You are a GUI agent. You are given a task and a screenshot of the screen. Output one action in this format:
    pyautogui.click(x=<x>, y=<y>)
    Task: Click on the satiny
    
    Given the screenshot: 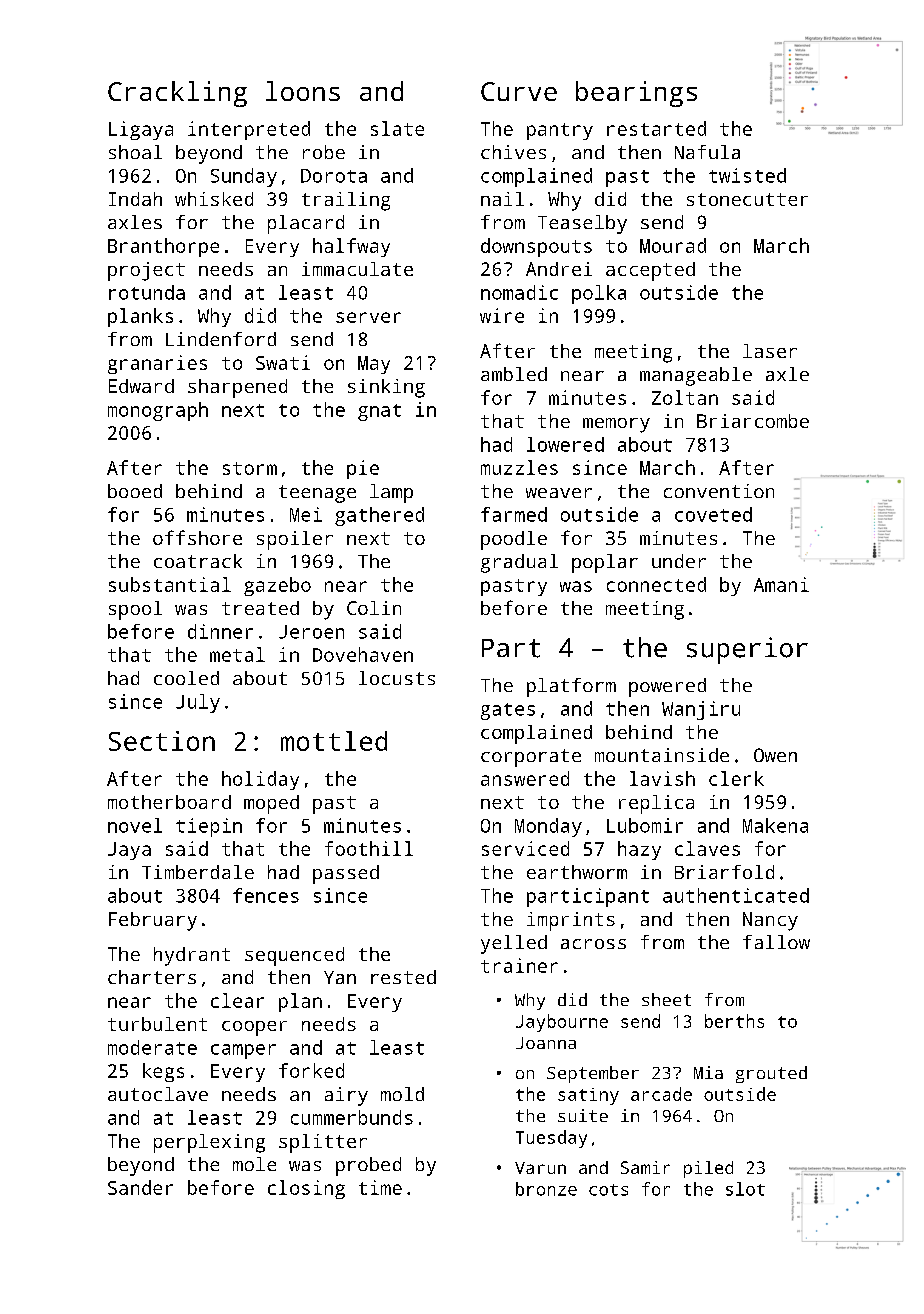 What is the action you would take?
    pyautogui.click(x=588, y=1096)
